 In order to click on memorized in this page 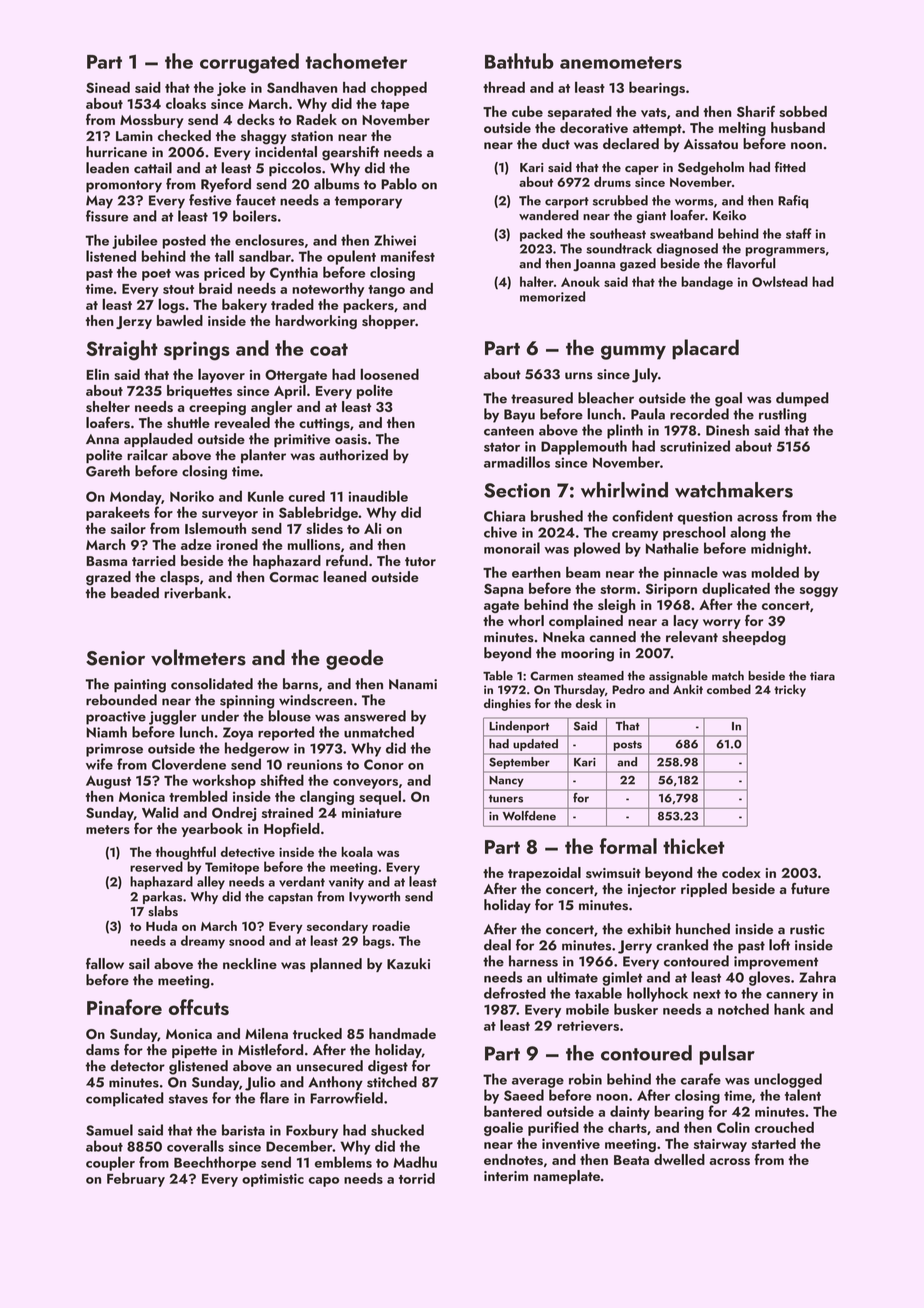, I will do `click(552, 296)`.
